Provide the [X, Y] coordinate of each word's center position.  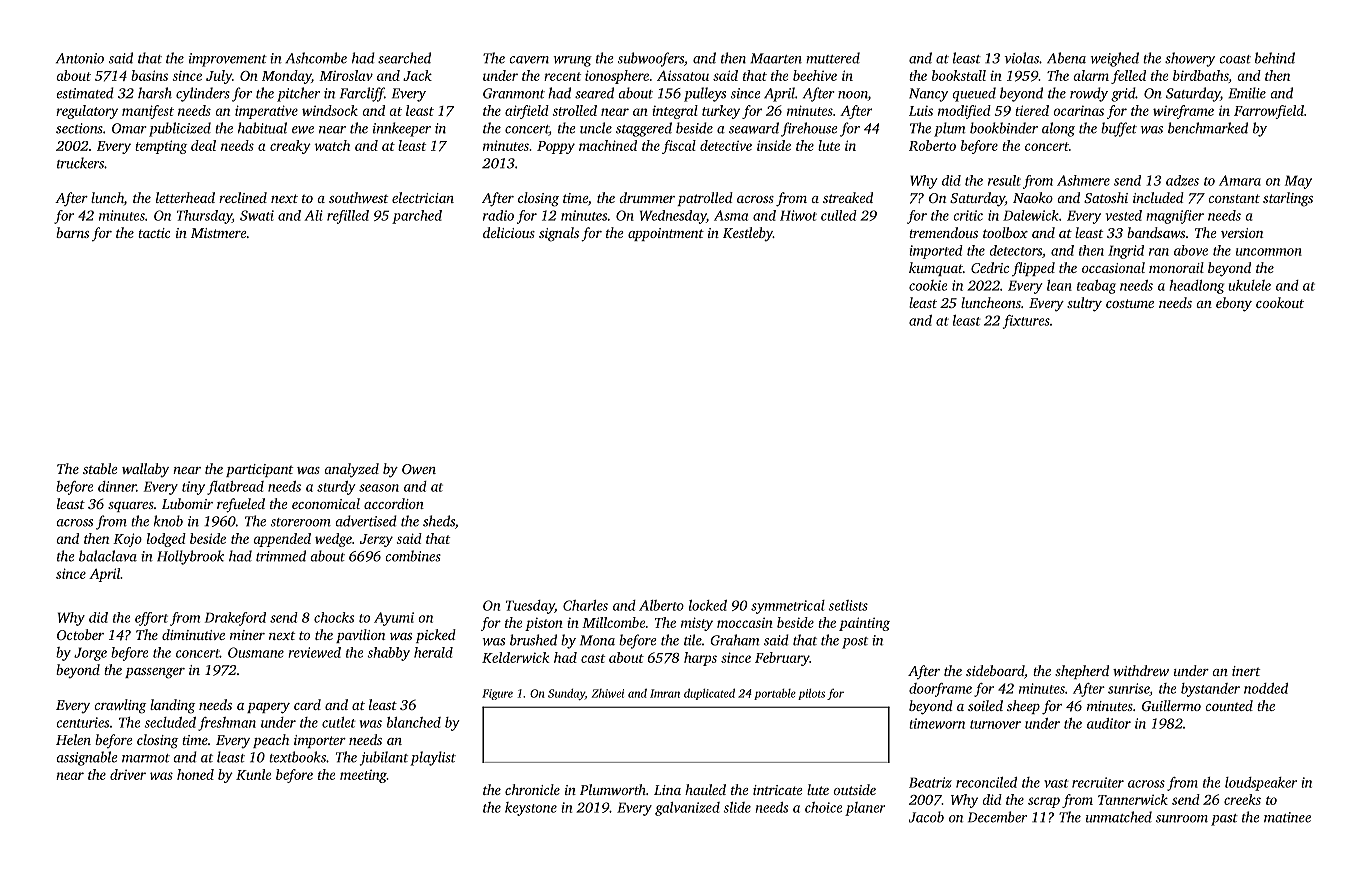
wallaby [145, 470]
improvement [228, 60]
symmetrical [788, 607]
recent [562, 76]
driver [128, 774]
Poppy [556, 147]
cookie [928, 285]
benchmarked [1208, 128]
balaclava [108, 556]
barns [72, 232]
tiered [1032, 110]
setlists [848, 605]
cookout [1280, 302]
